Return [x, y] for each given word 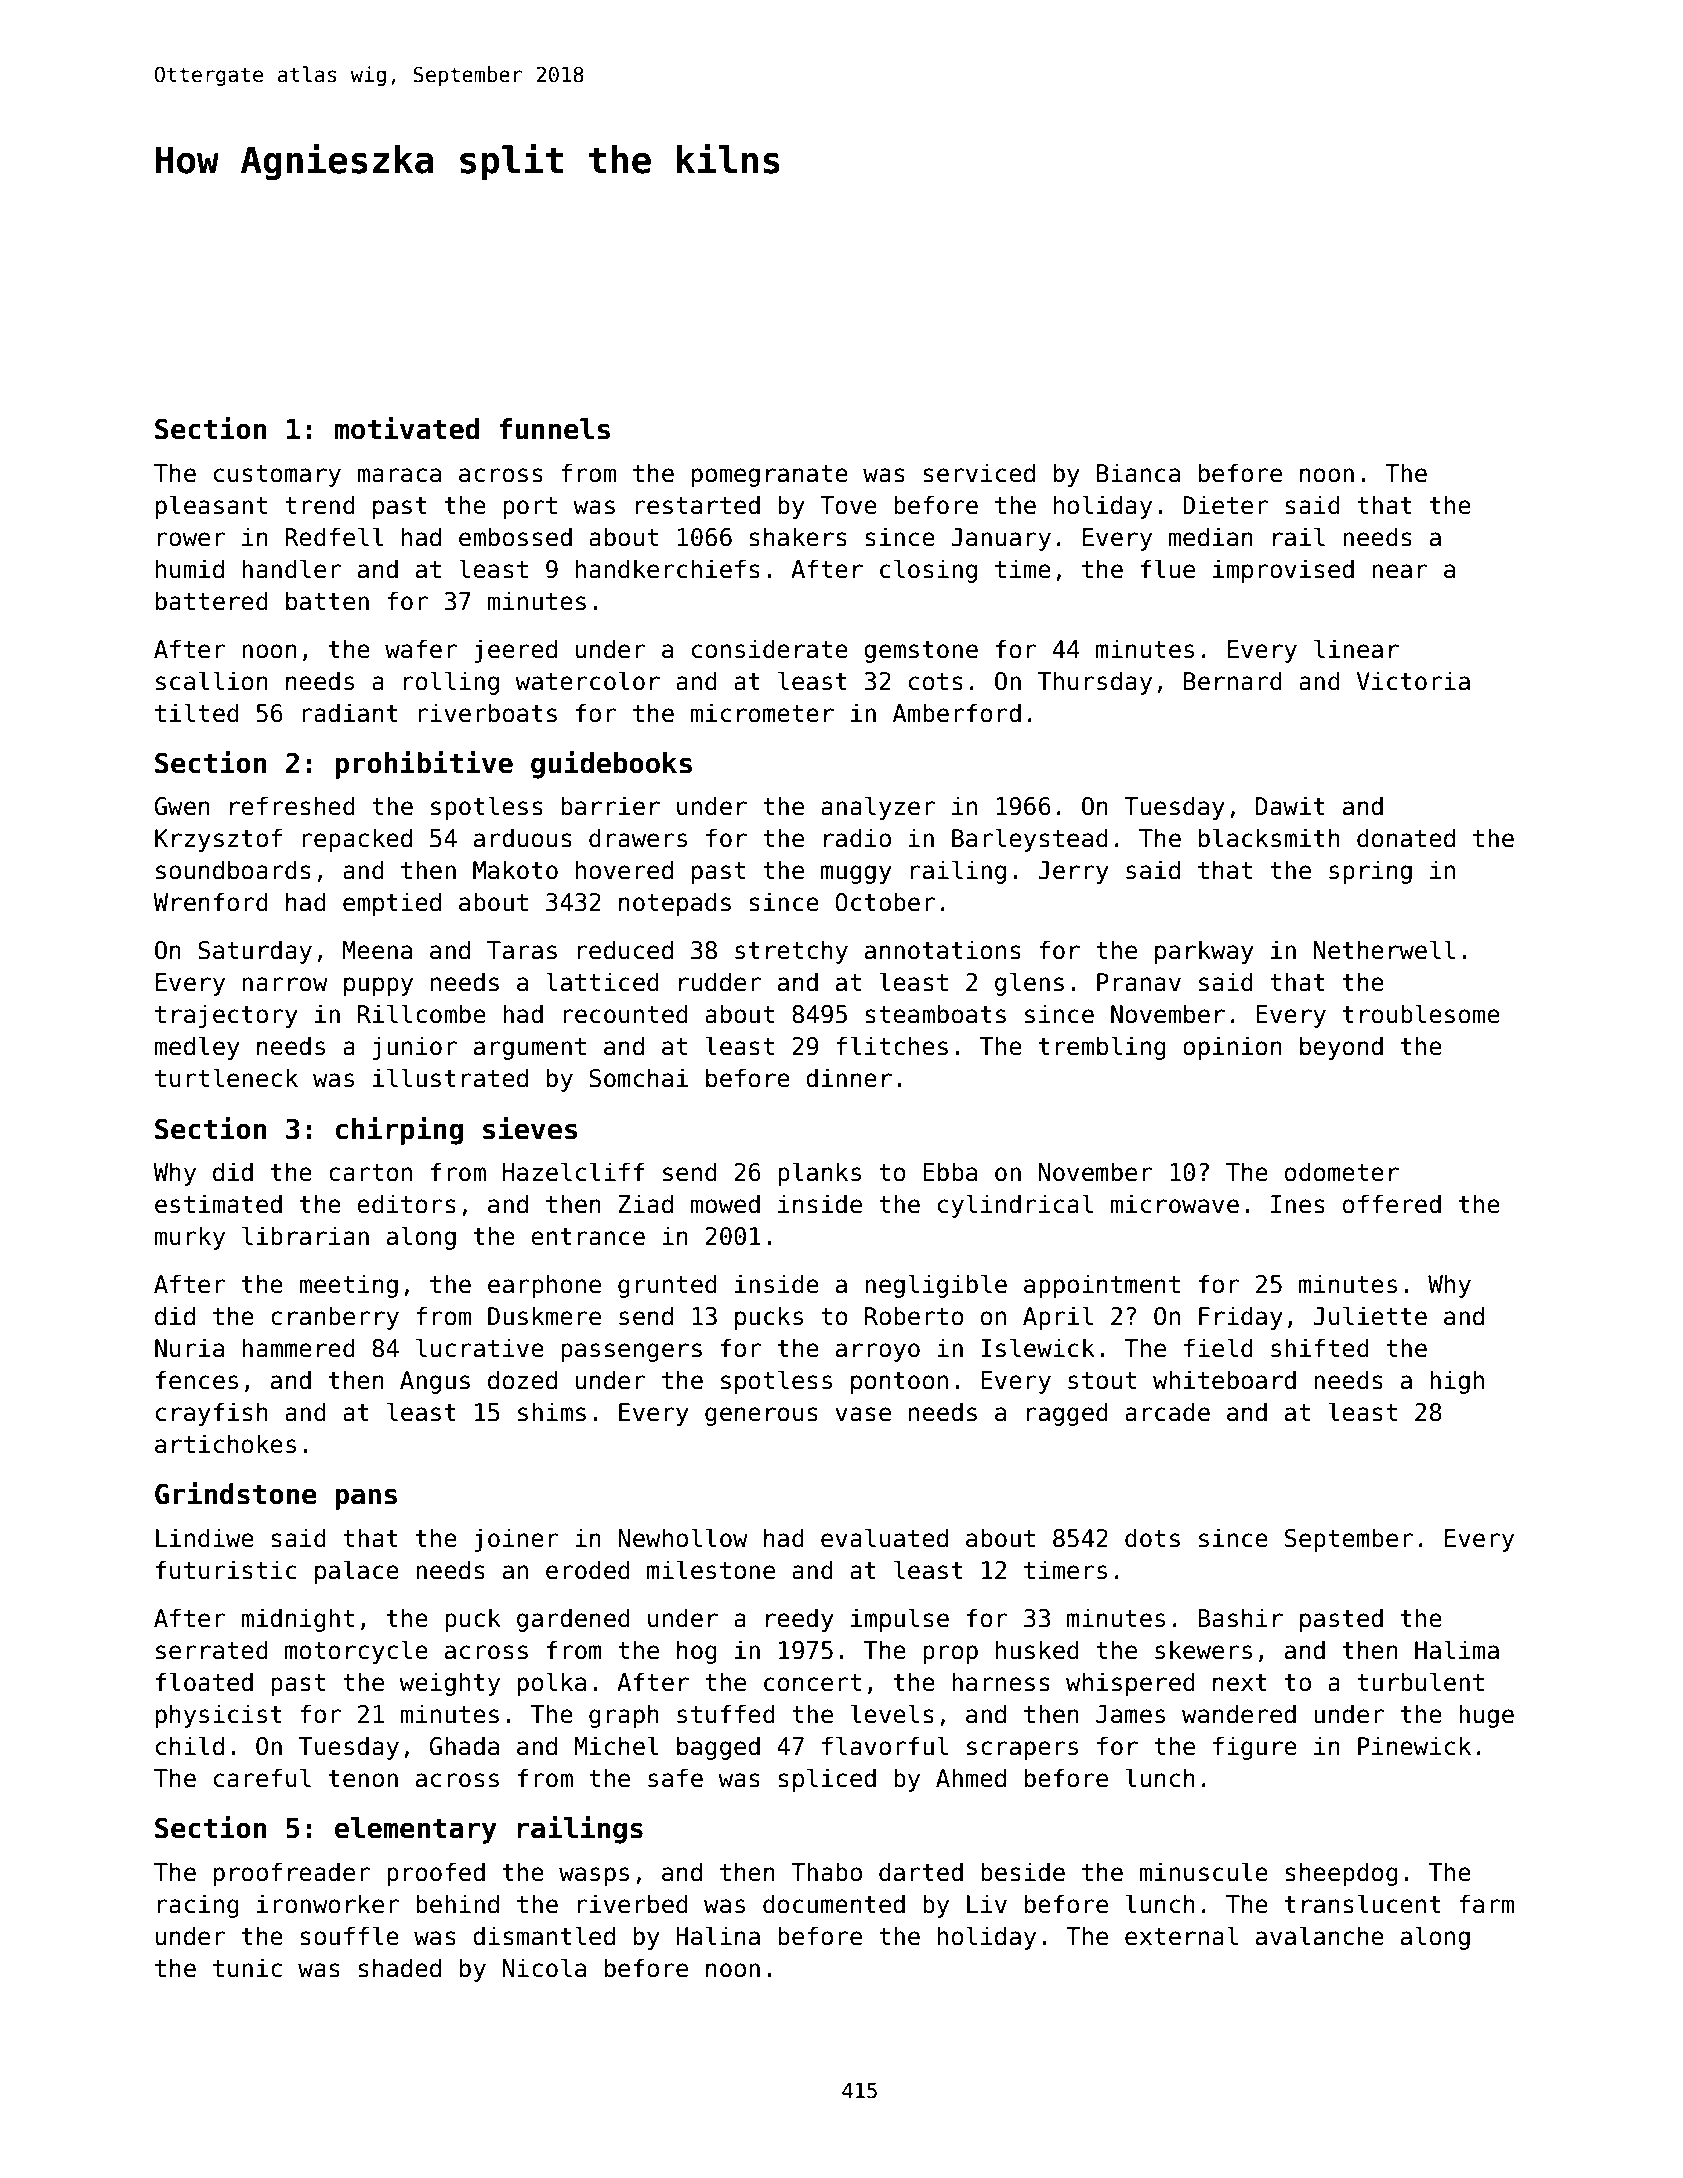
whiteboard [1224, 1380]
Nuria [189, 1348]
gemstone [921, 652]
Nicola [544, 1968]
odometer [1342, 1172]
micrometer [762, 713]
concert [812, 1683]
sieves [530, 1128]
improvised [1283, 571]
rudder [720, 982]
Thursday [1095, 683]
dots [1152, 1538]
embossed [515, 537]
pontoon [899, 1383]
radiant [350, 713]
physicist [219, 1716]
